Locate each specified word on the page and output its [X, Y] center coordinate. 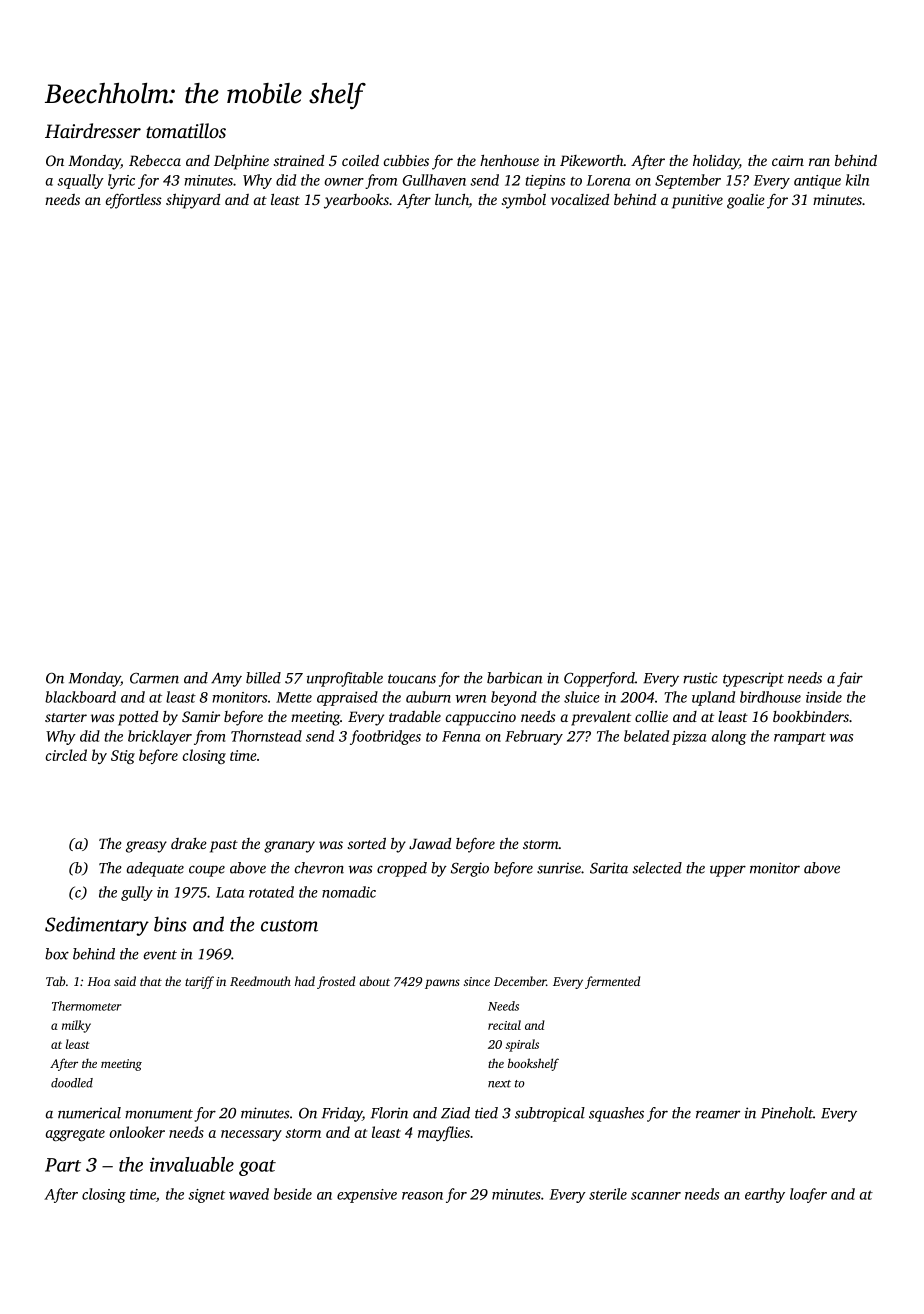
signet [206, 1196]
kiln [857, 180]
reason [422, 1196]
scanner [656, 1196]
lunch [452, 201]
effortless [134, 201]
